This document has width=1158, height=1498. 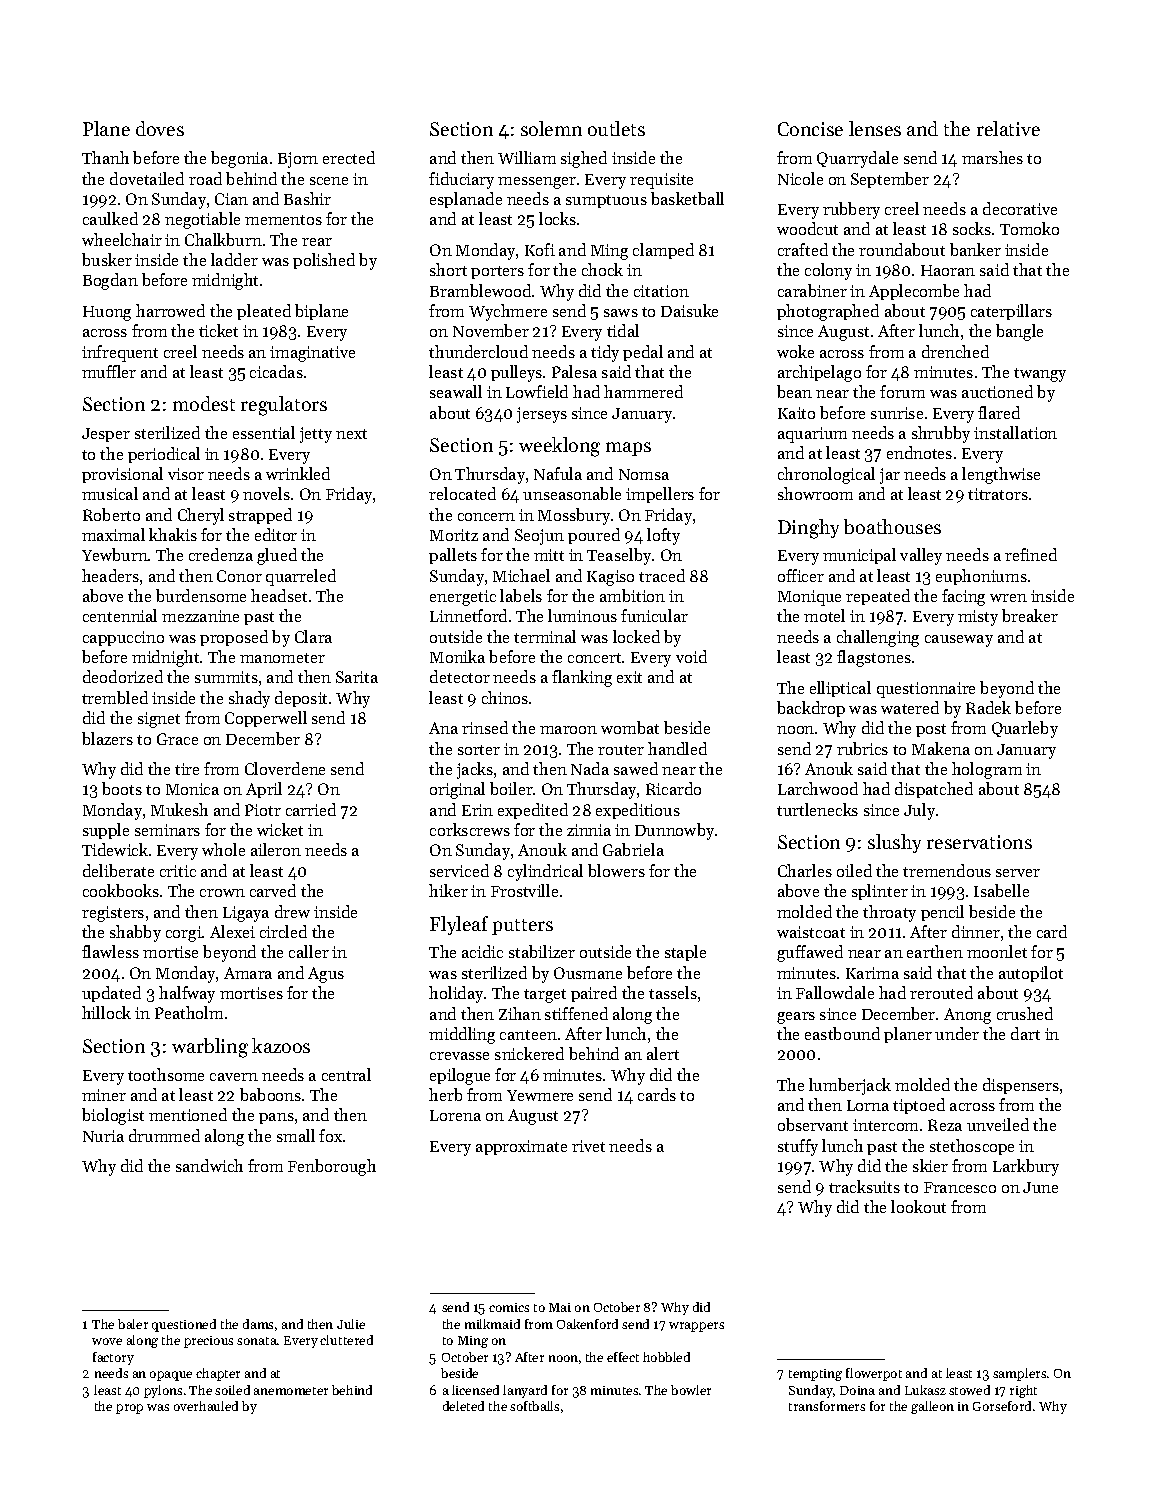 I want to click on transformers, so click(x=827, y=1406).
